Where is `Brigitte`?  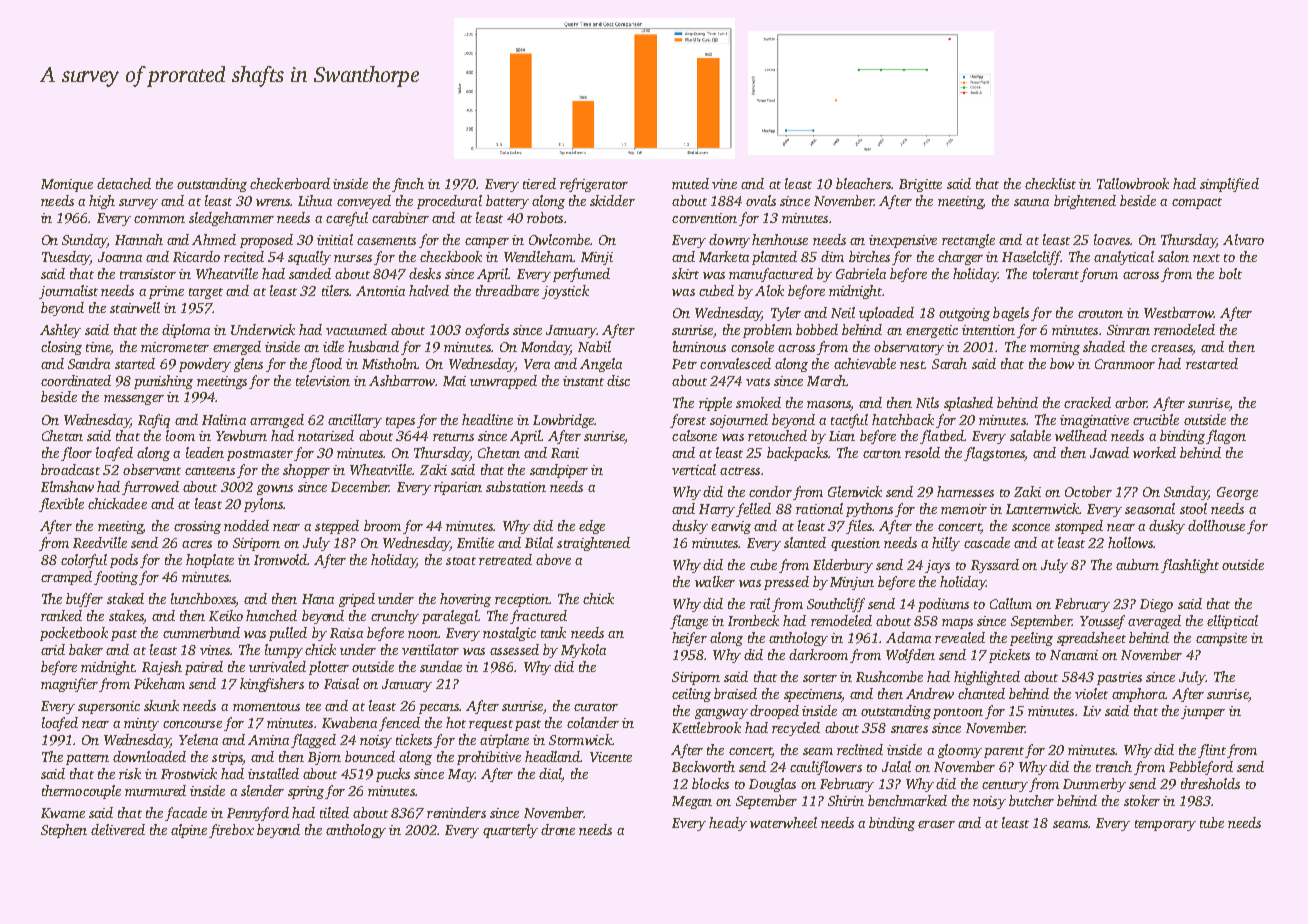 Brigitte is located at coordinates (920, 185).
